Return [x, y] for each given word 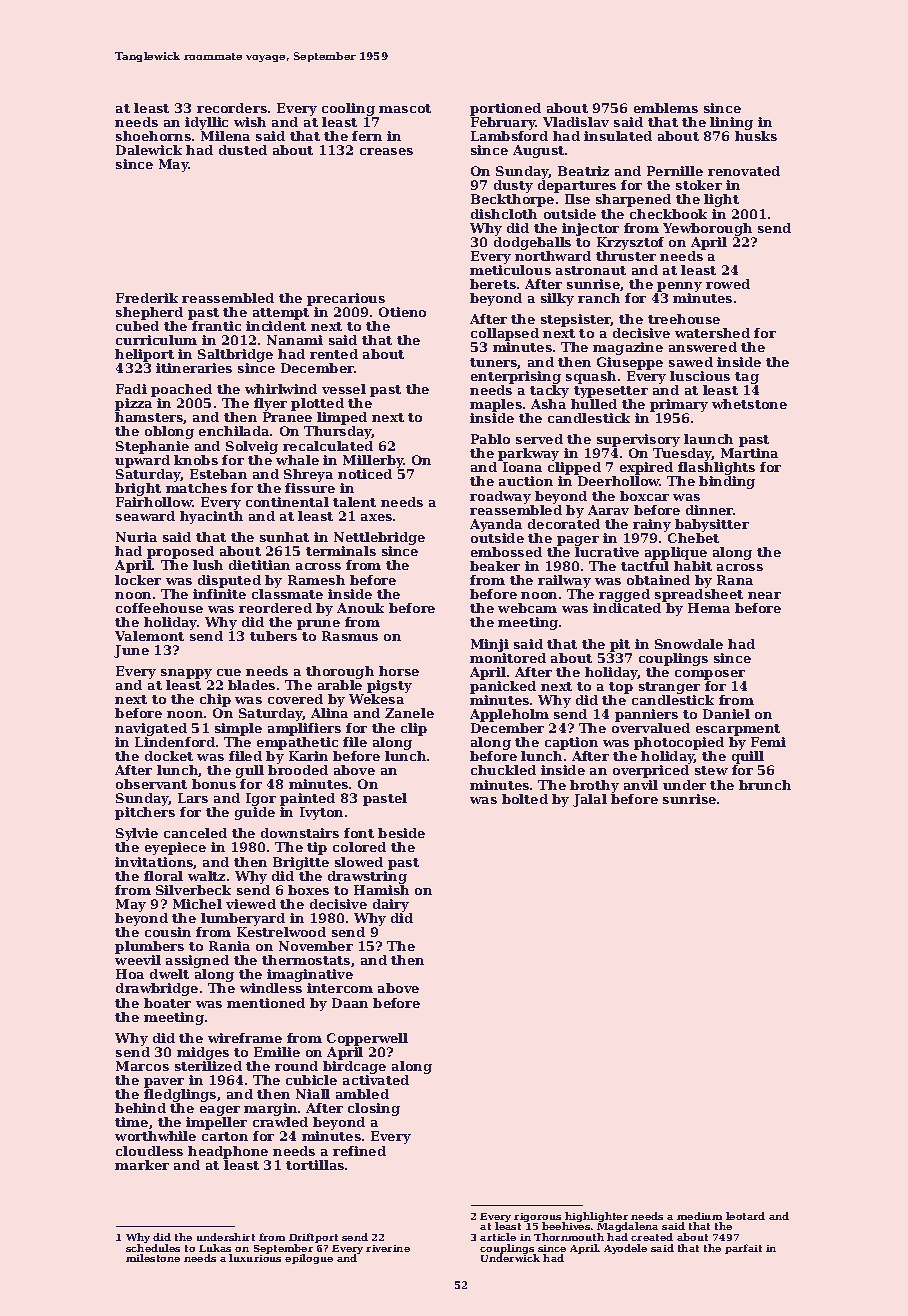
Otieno [402, 312]
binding [727, 482]
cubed [137, 326]
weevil [138, 960]
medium [699, 1216]
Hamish [381, 890]
